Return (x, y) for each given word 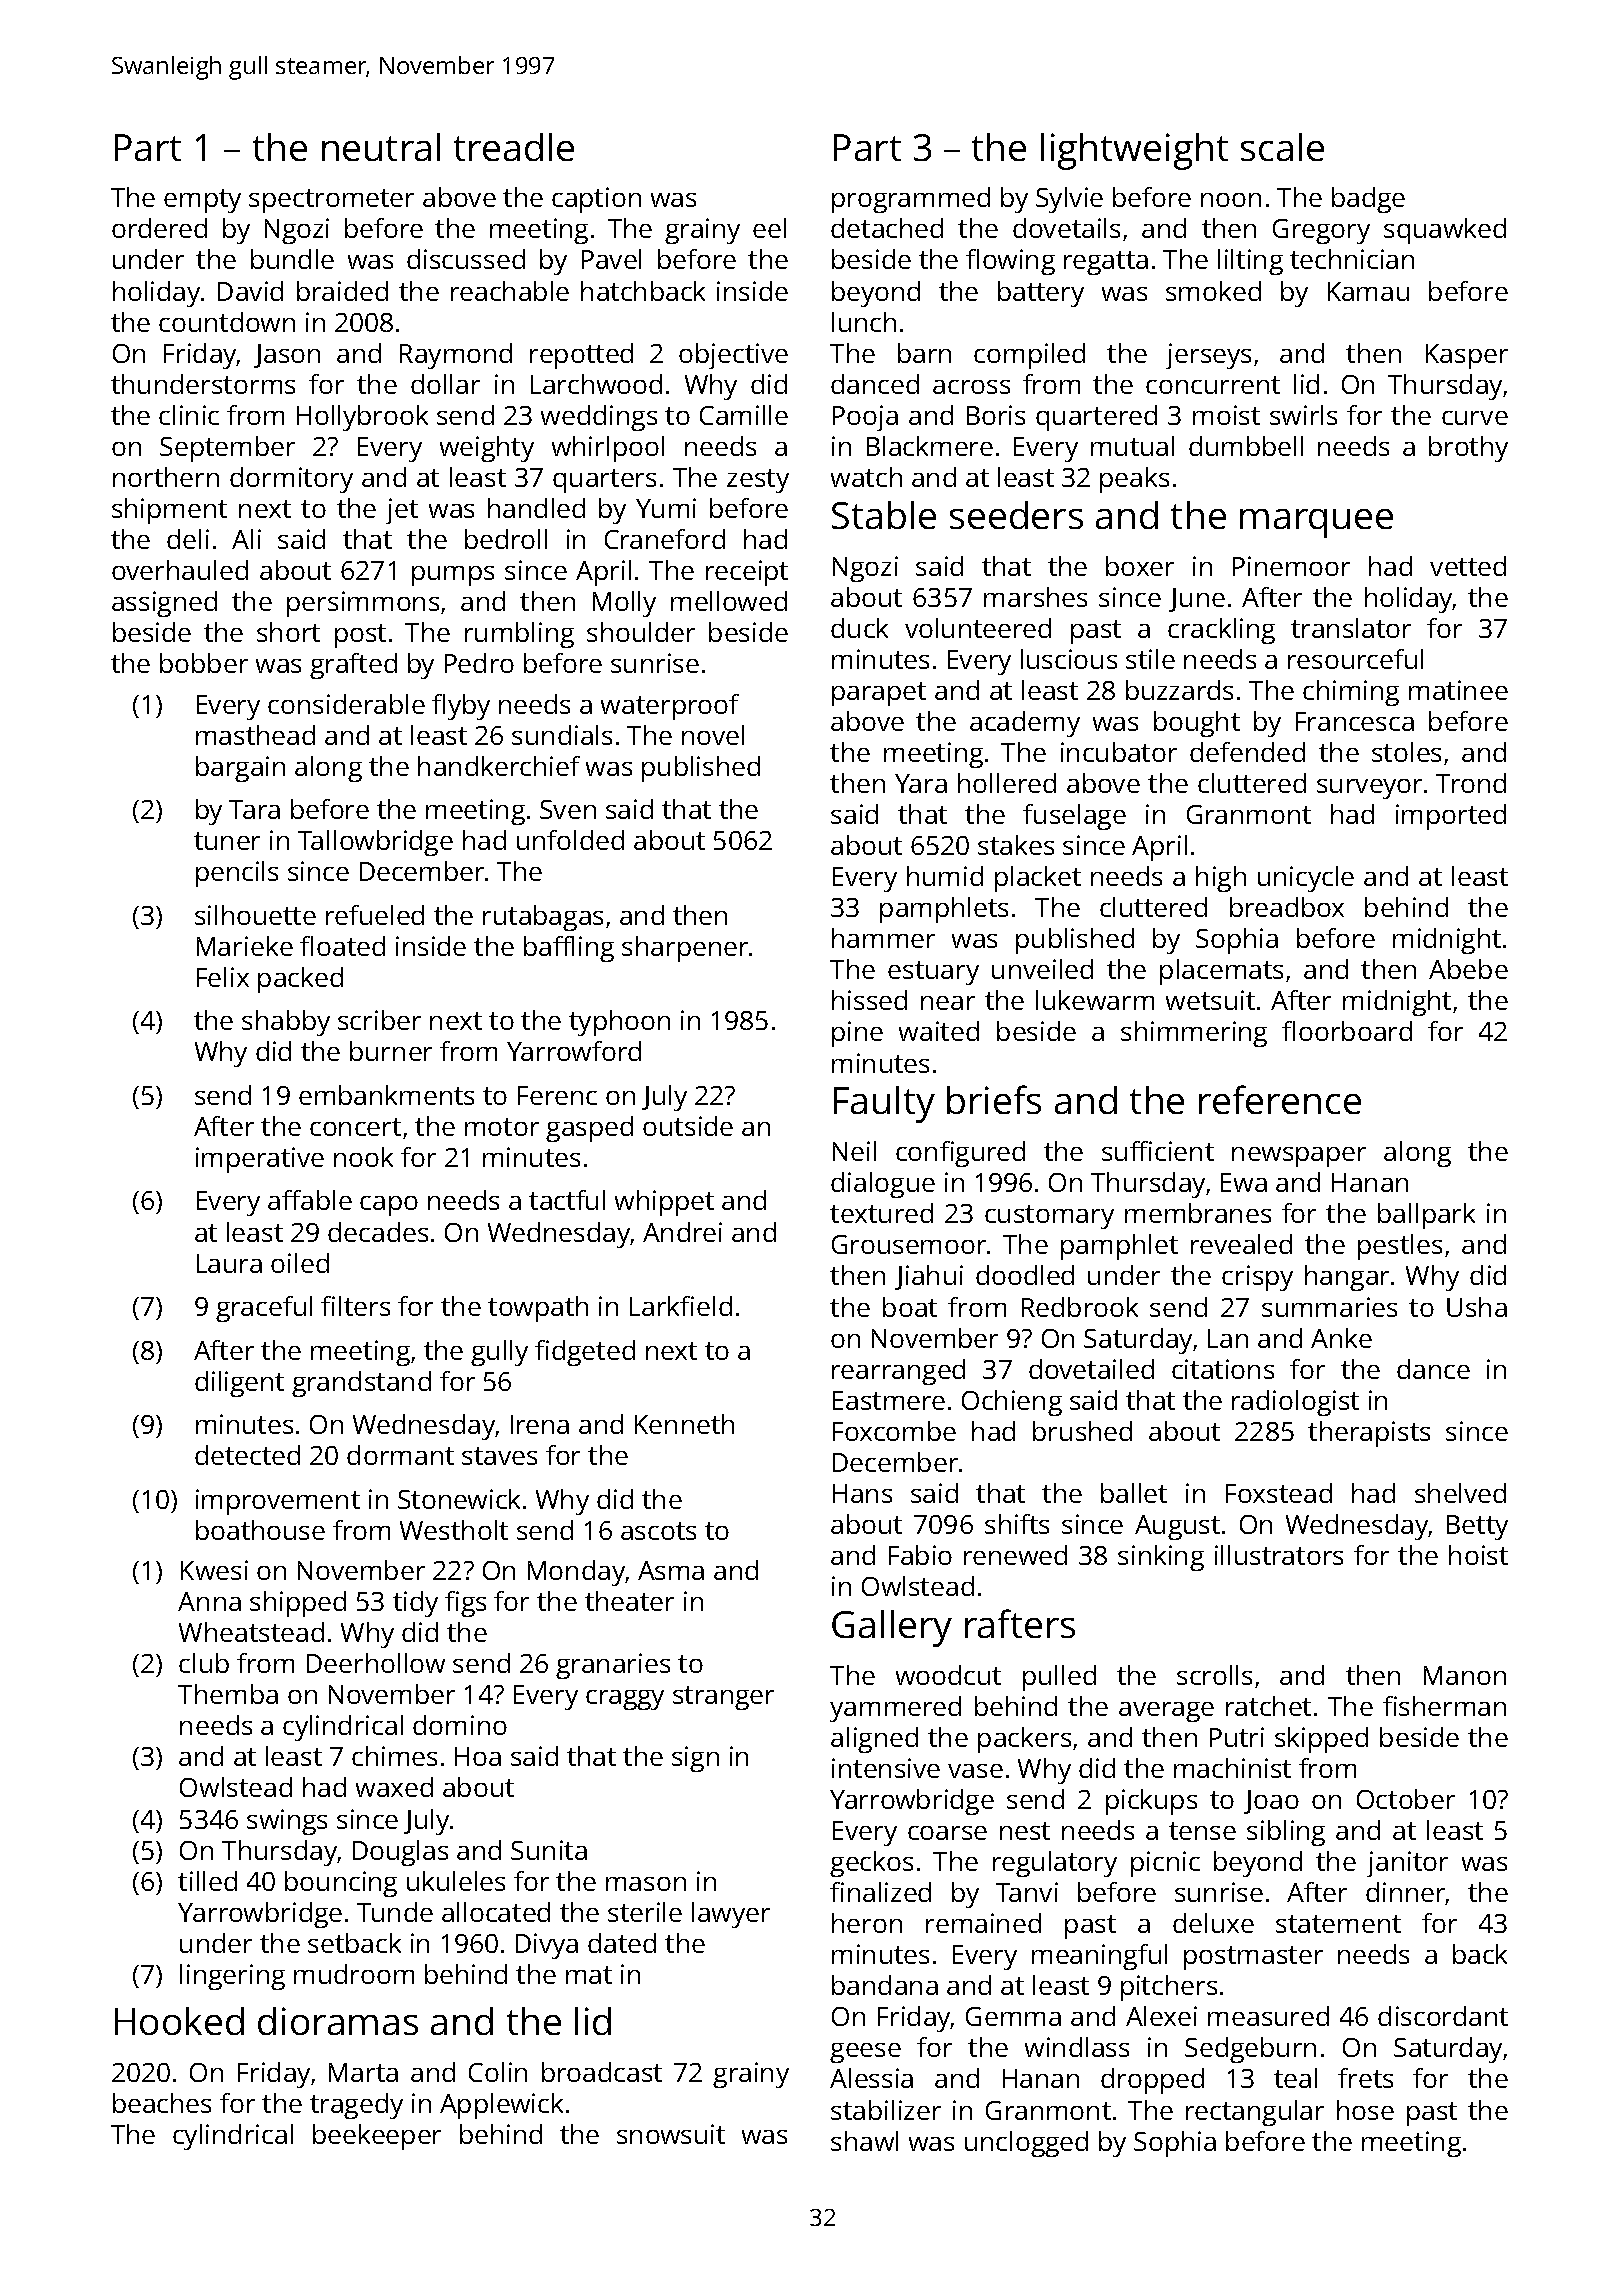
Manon (1465, 1675)
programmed (911, 200)
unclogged (1026, 2144)
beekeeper (377, 2137)
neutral (381, 147)
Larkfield (681, 1306)
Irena (540, 1424)
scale (1282, 147)
